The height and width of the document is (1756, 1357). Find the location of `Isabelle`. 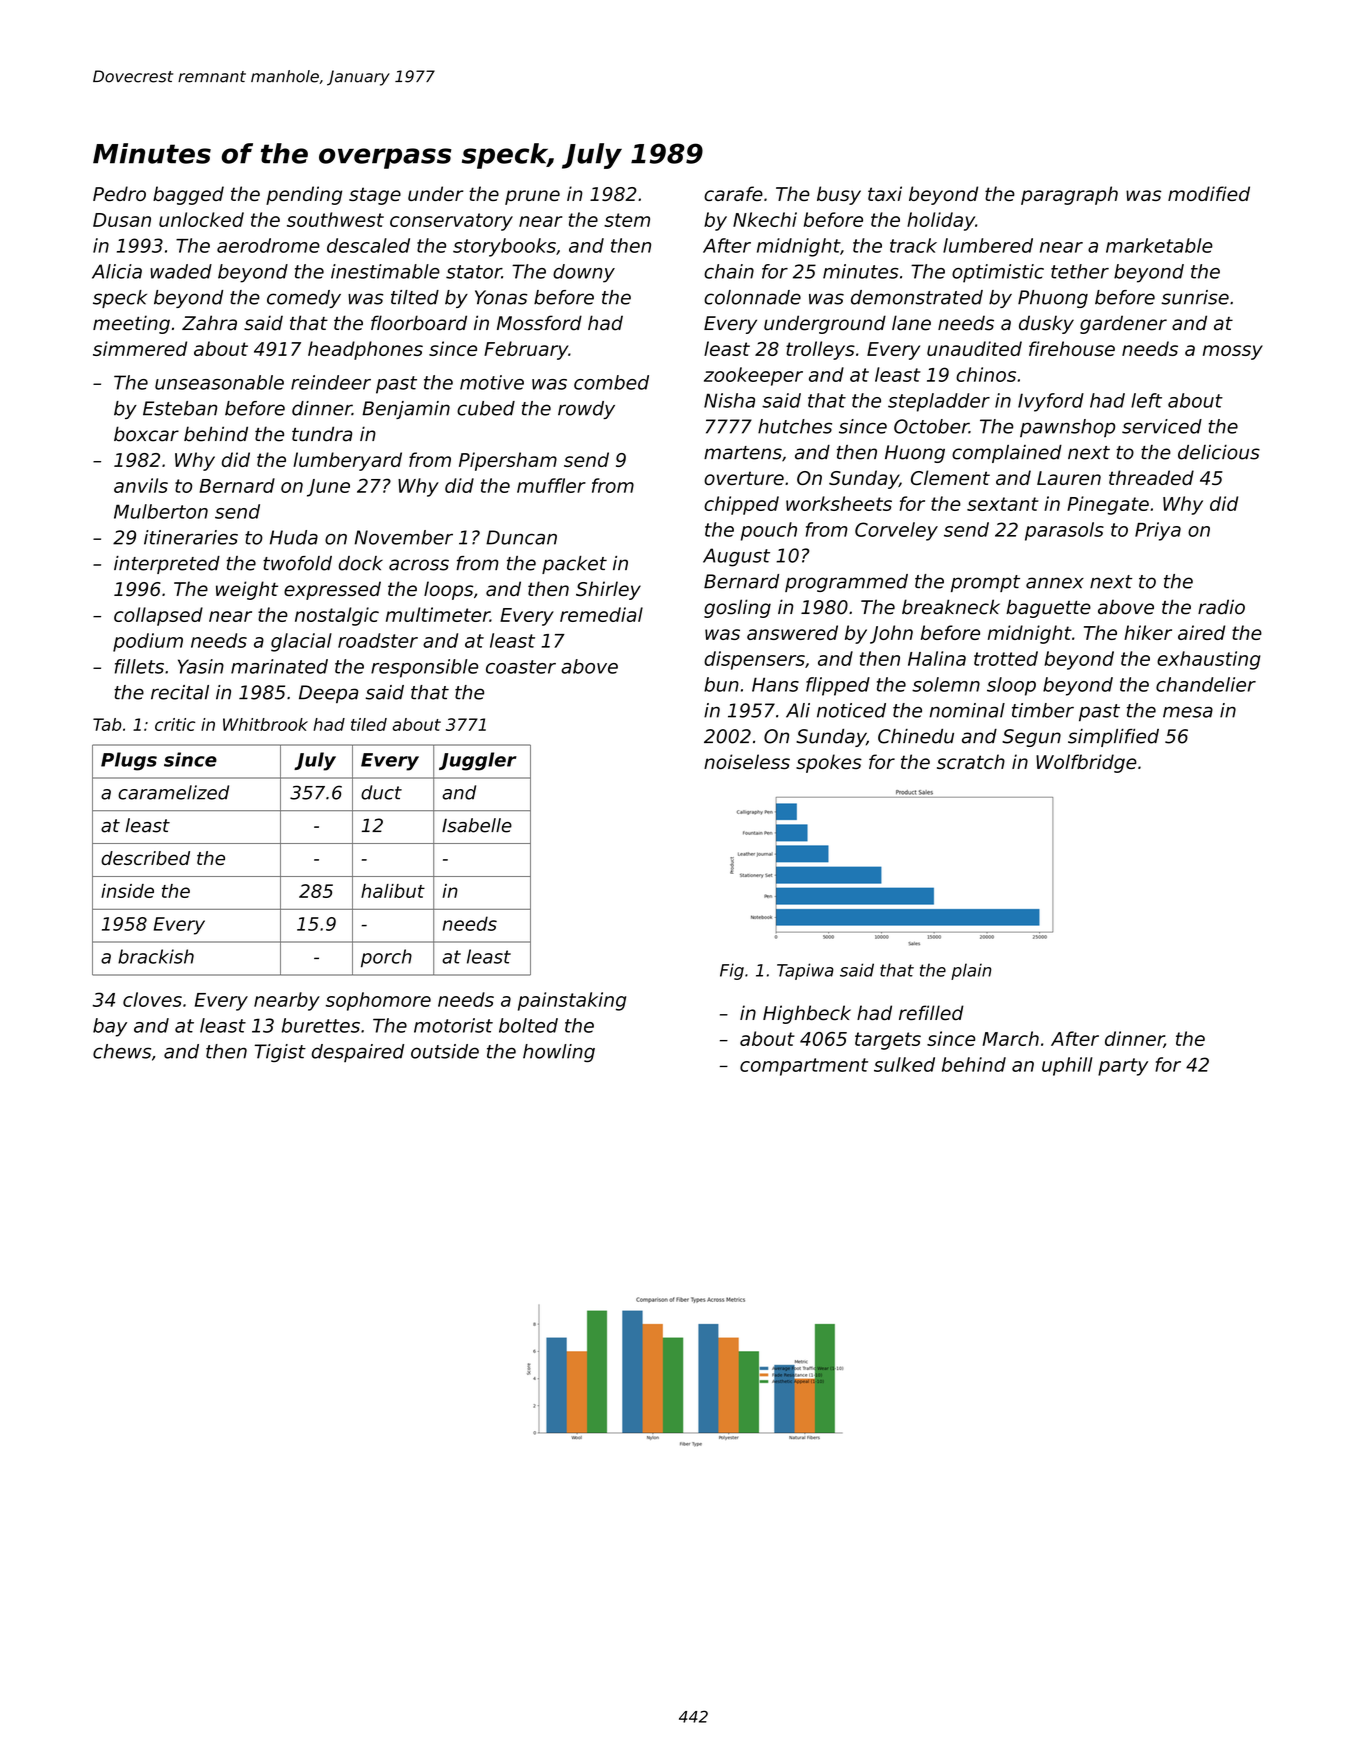

Isabelle is located at coordinates (477, 825).
